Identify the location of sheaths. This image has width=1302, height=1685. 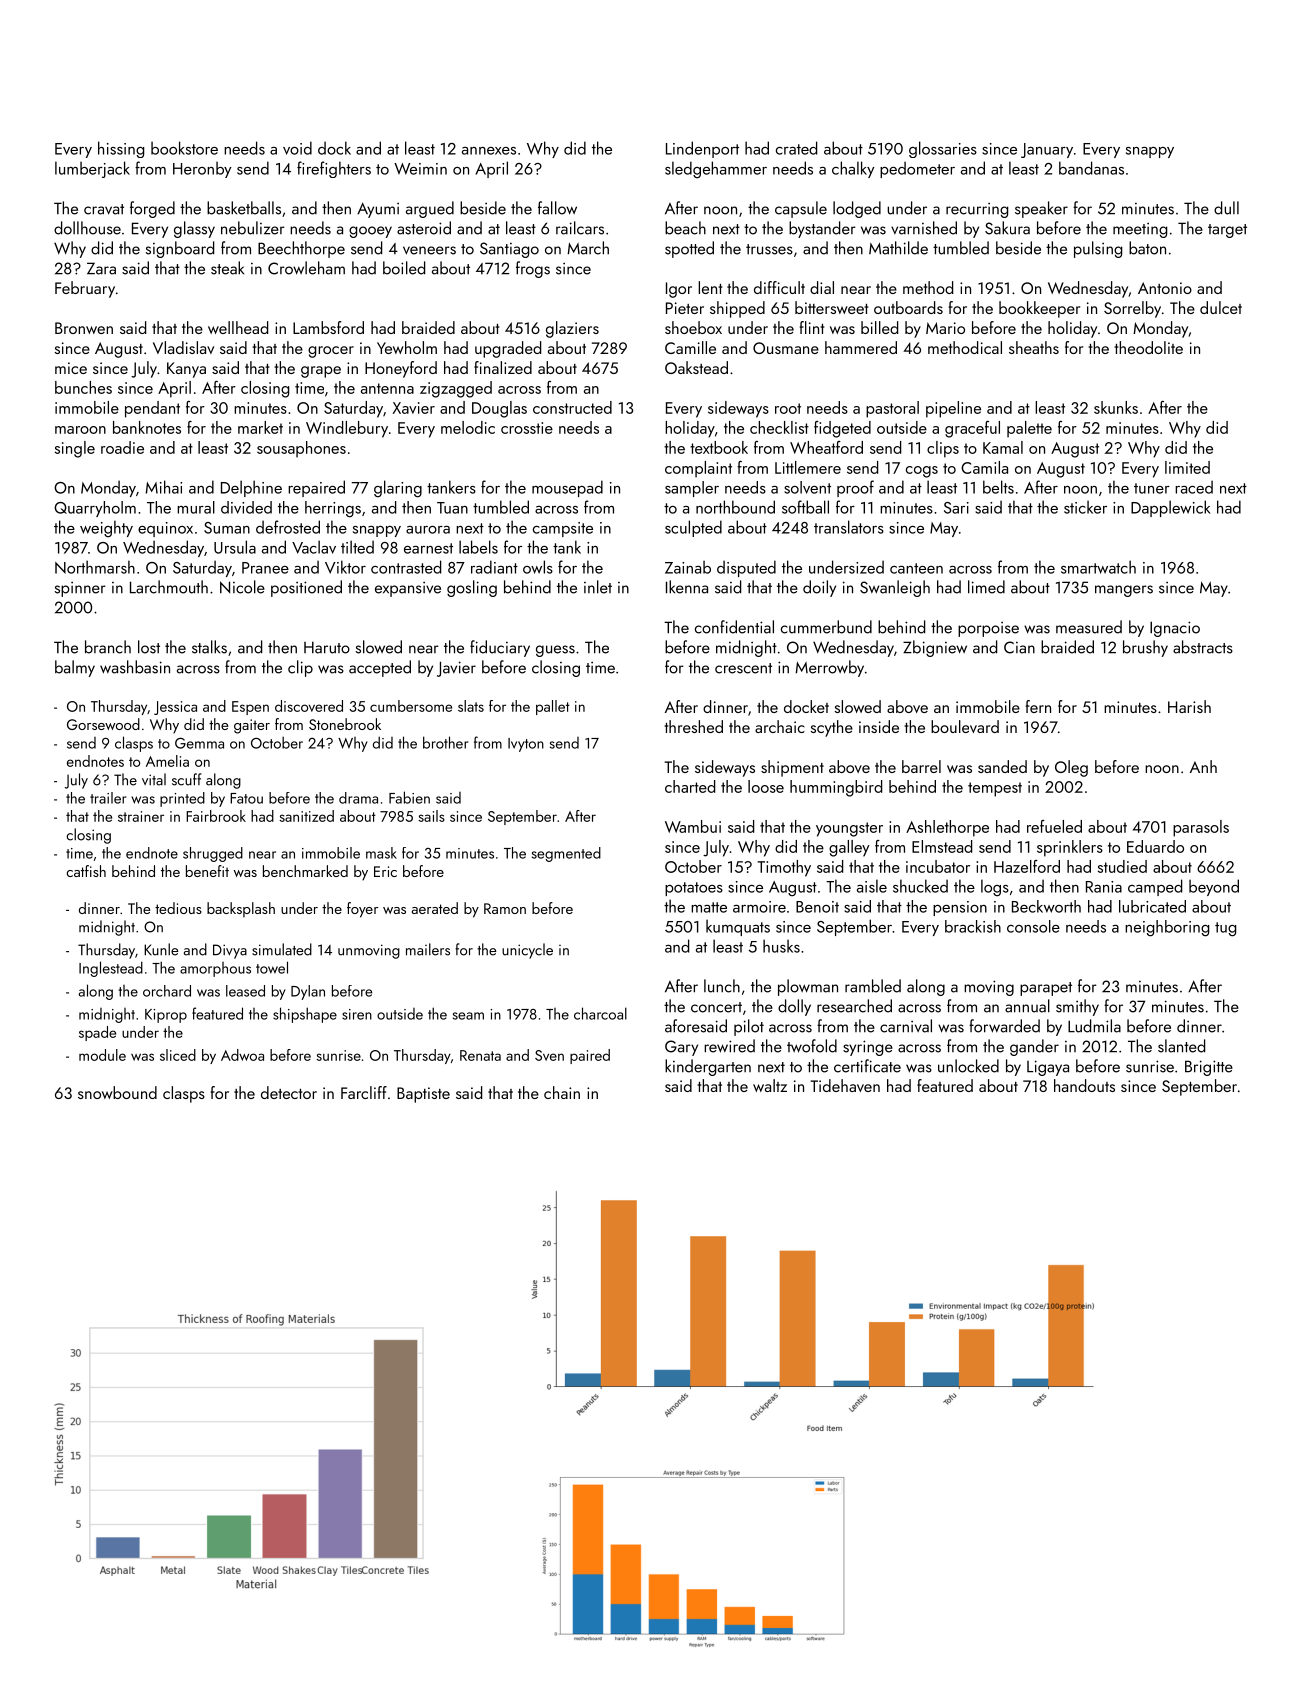
(1034, 347).
